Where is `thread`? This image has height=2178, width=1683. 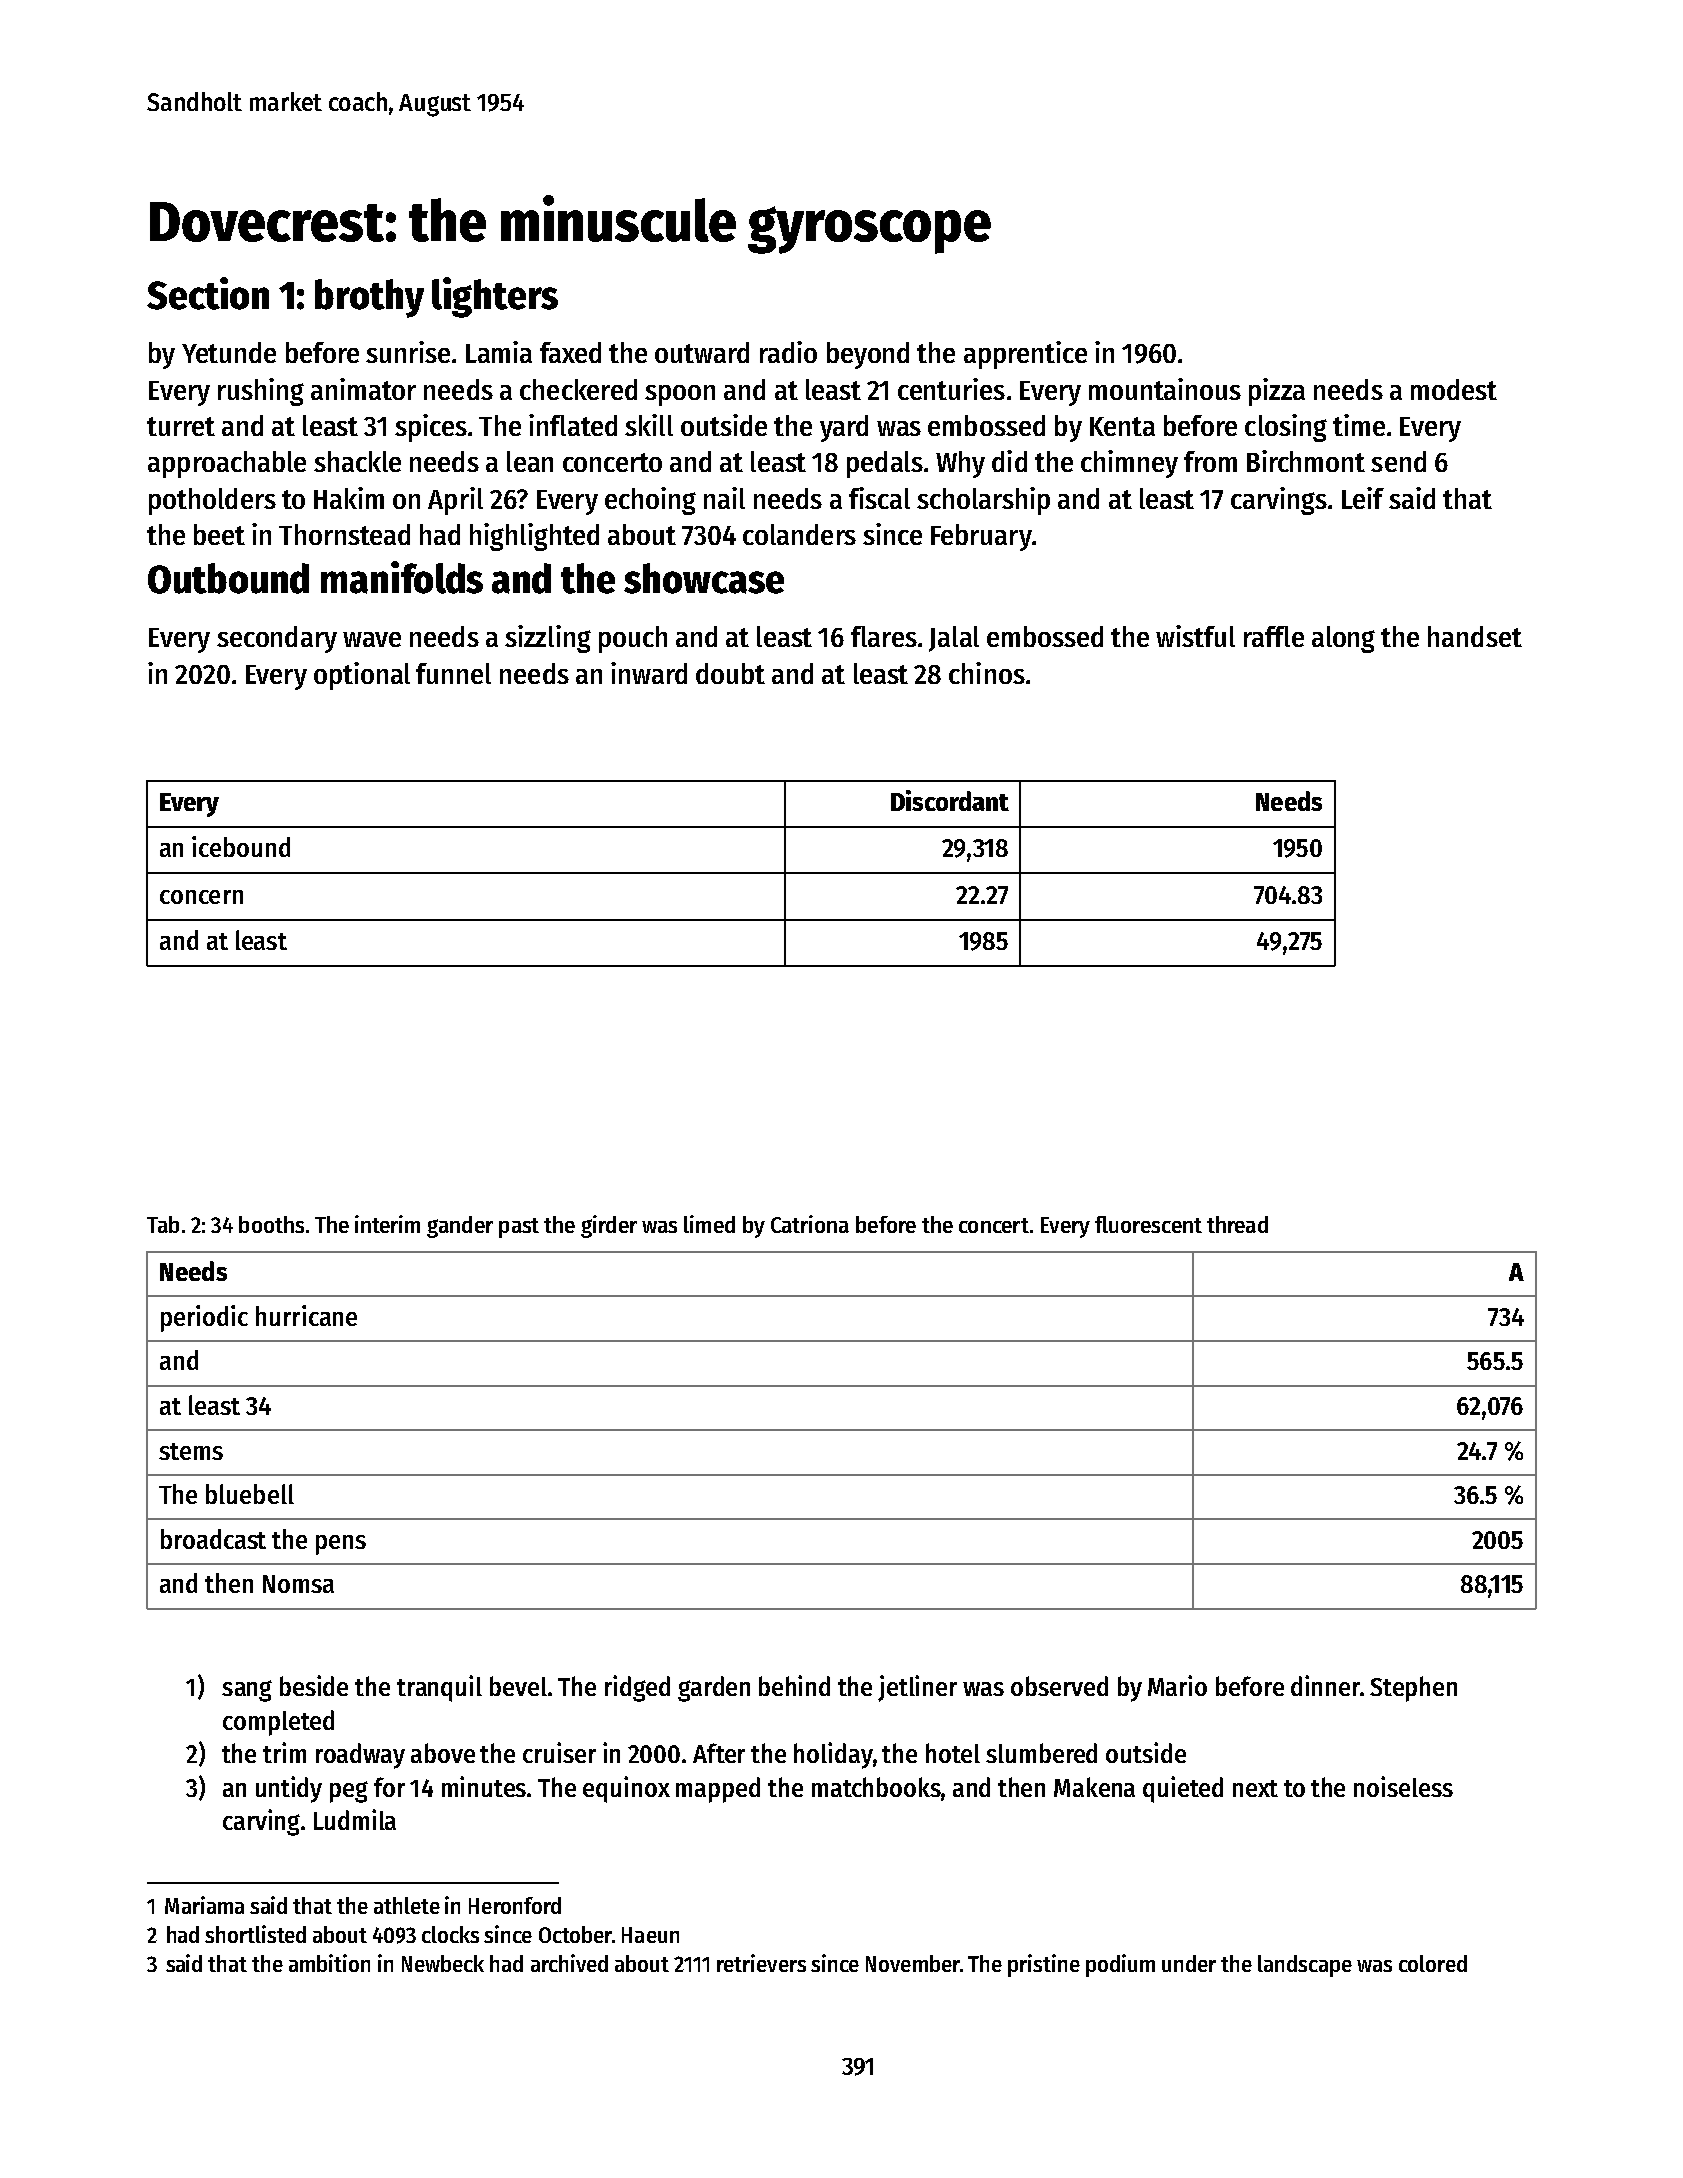
thread is located at coordinates (1237, 1224).
